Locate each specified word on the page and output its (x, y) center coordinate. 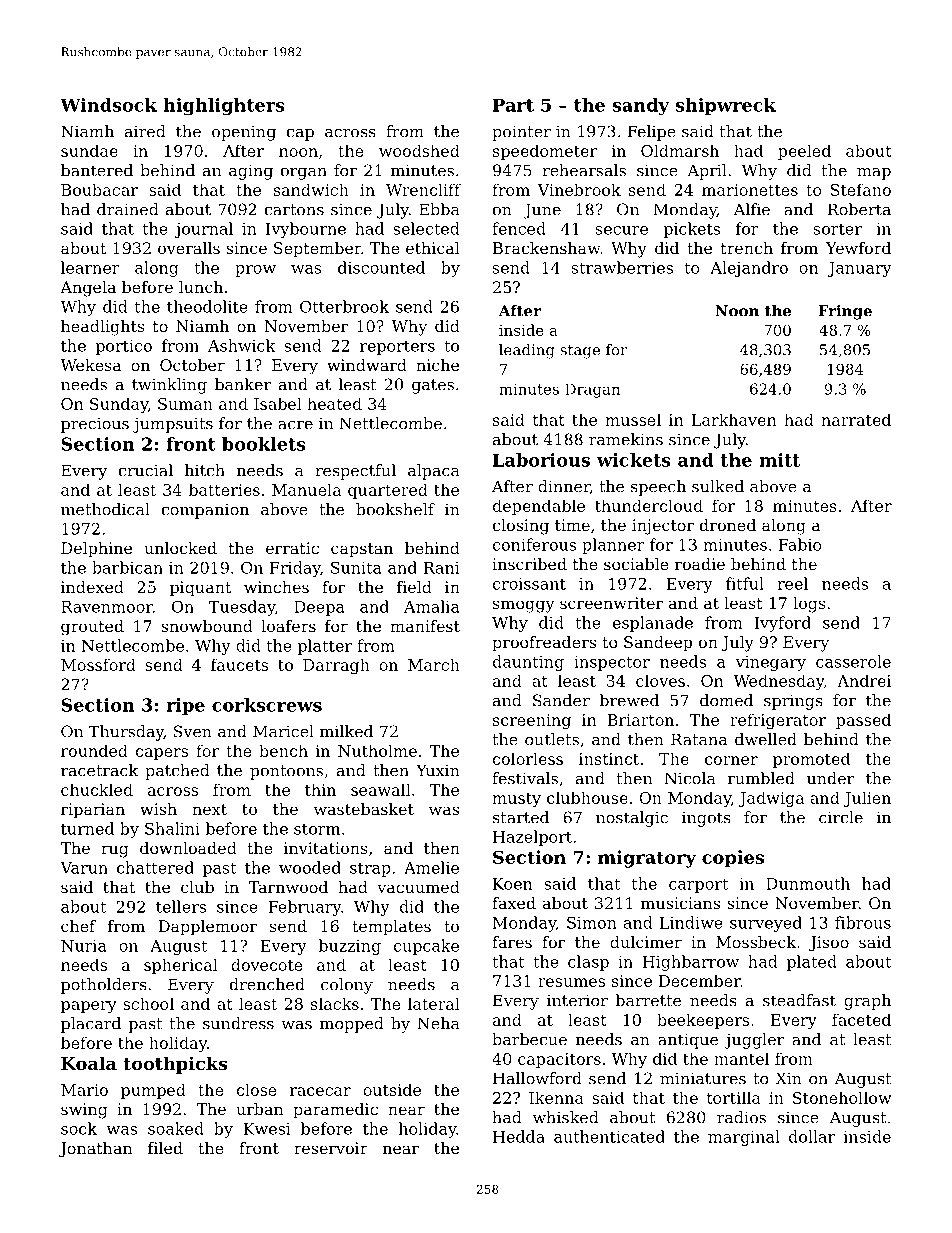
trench (747, 248)
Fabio (800, 544)
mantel (741, 1058)
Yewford (858, 248)
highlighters (224, 107)
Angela (88, 289)
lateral (434, 1003)
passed (863, 721)
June (542, 211)
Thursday (126, 733)
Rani (441, 568)
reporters (397, 347)
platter (325, 647)
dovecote (267, 964)
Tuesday (242, 608)
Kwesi (266, 1129)
